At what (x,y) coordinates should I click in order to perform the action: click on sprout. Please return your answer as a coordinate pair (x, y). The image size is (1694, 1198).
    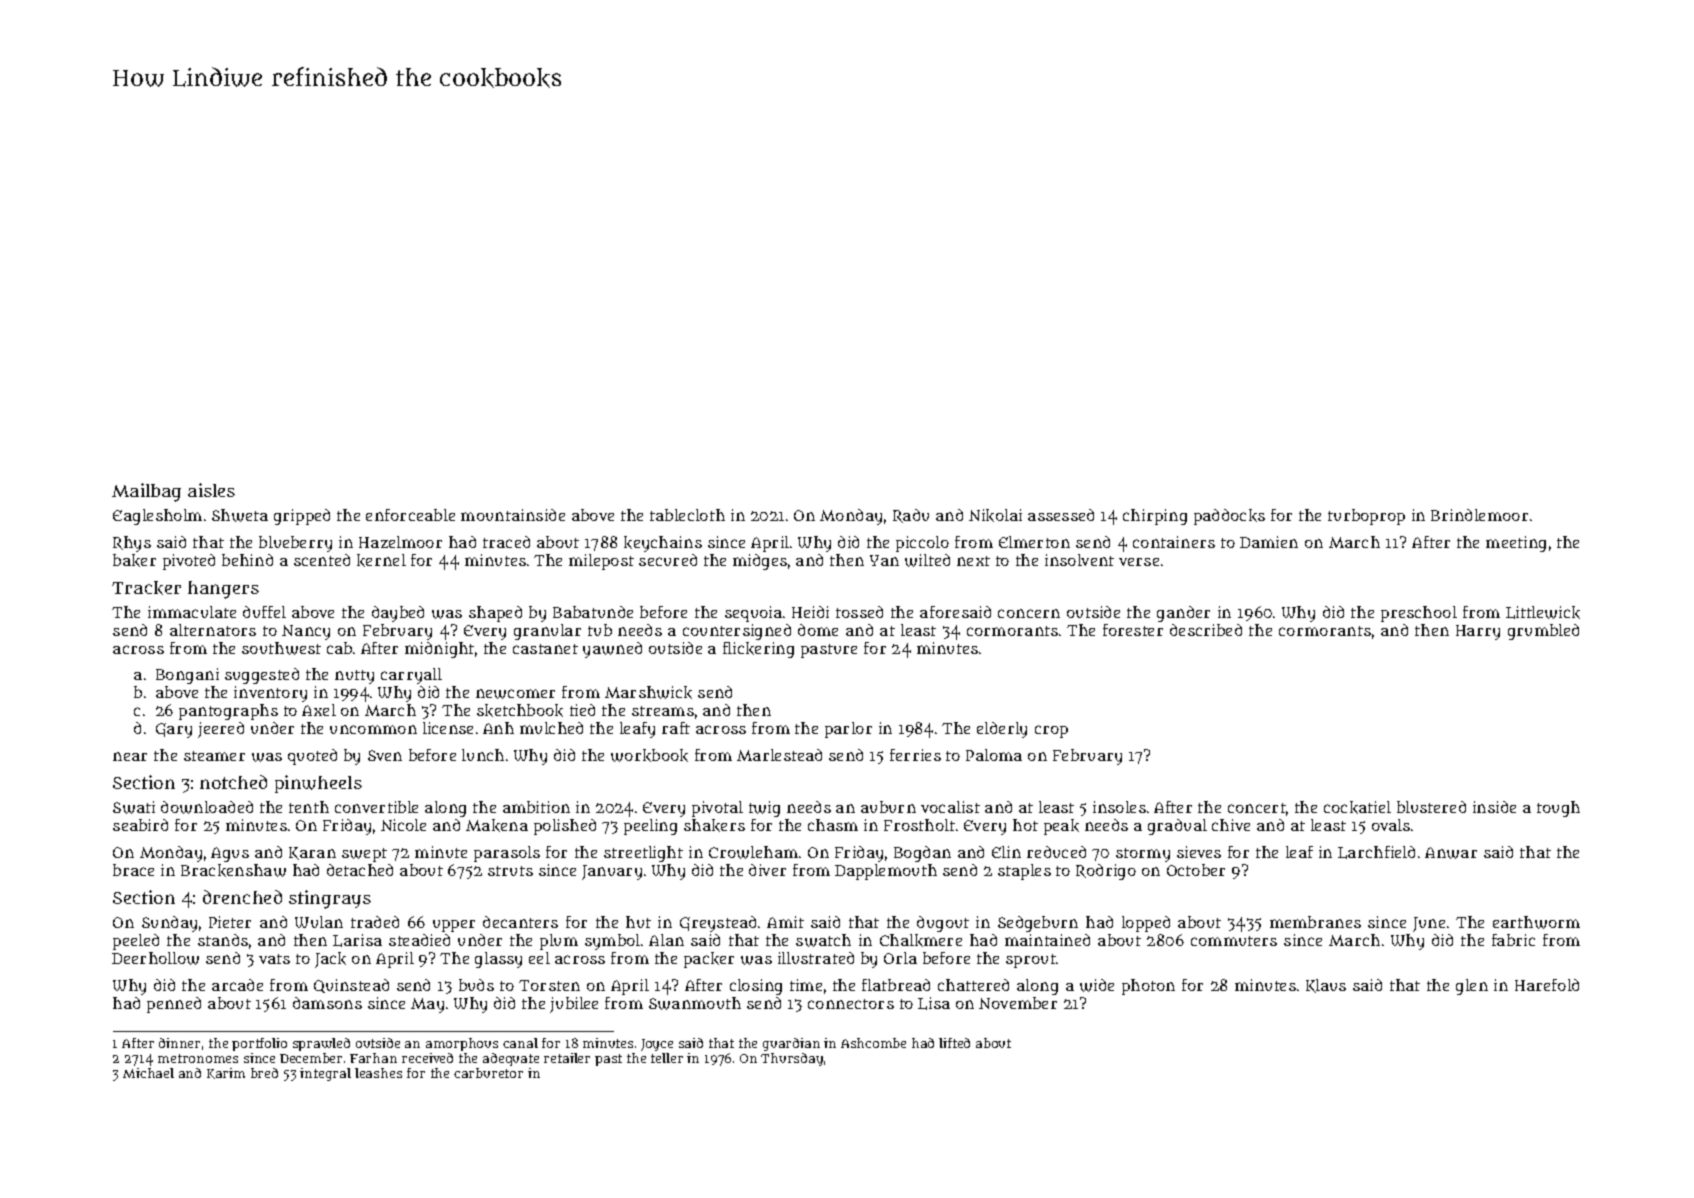
    Looking at the image, I should click on (1031, 961).
